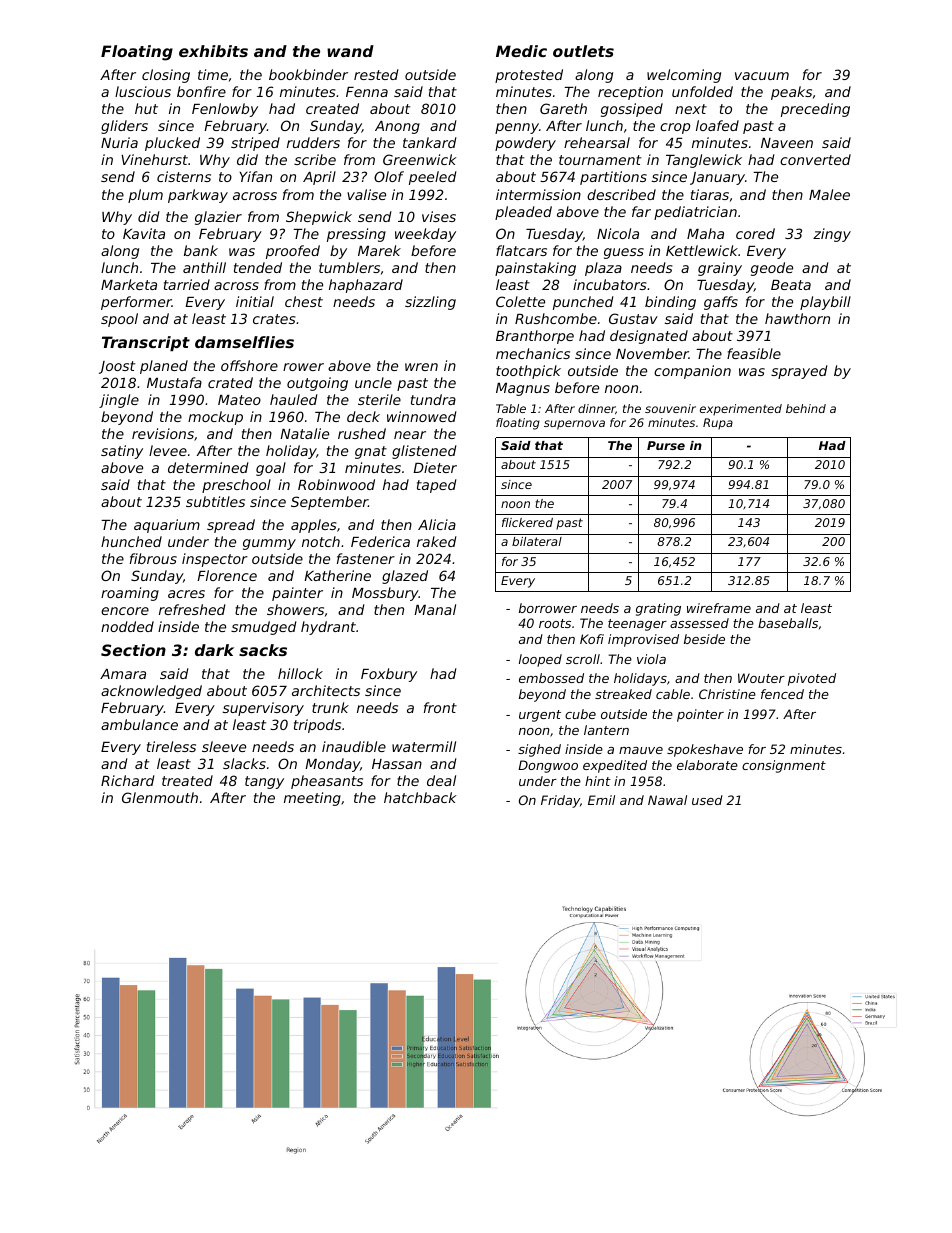 This page has width=952, height=1233. Describe the element at coordinates (274, 319) in the page. I see `crates` at that location.
